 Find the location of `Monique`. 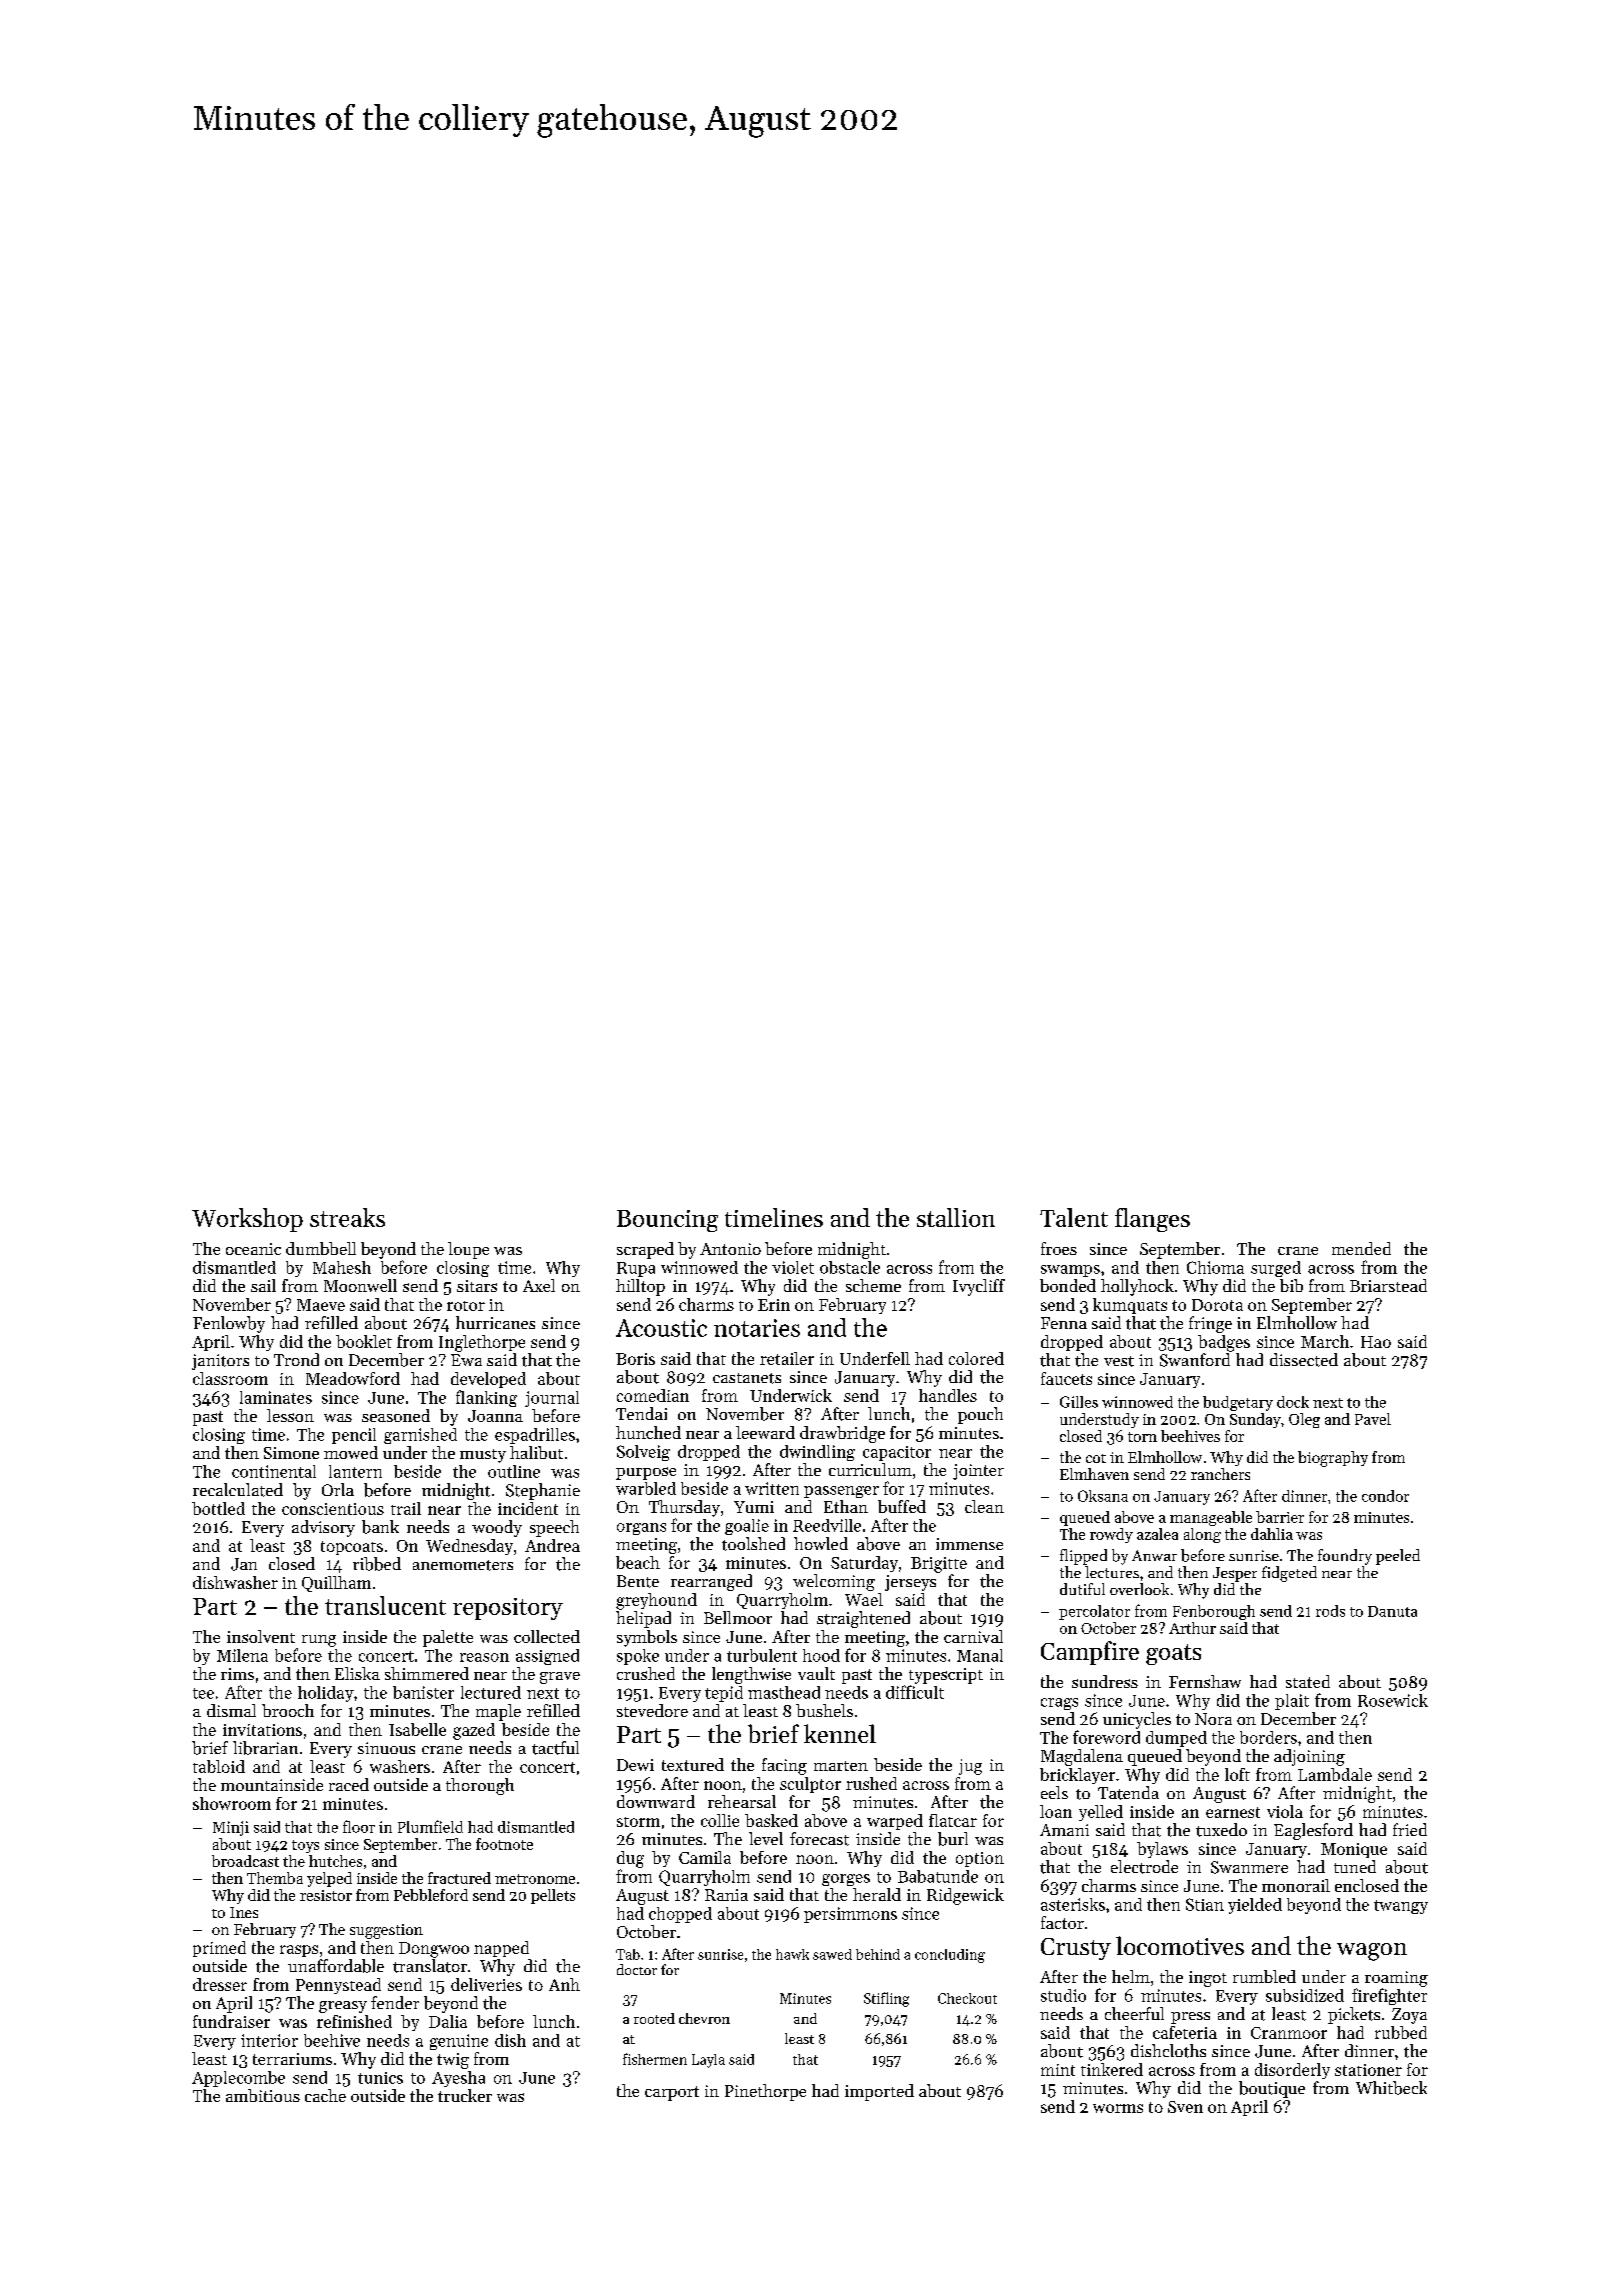

Monique is located at coordinates (1354, 1850).
